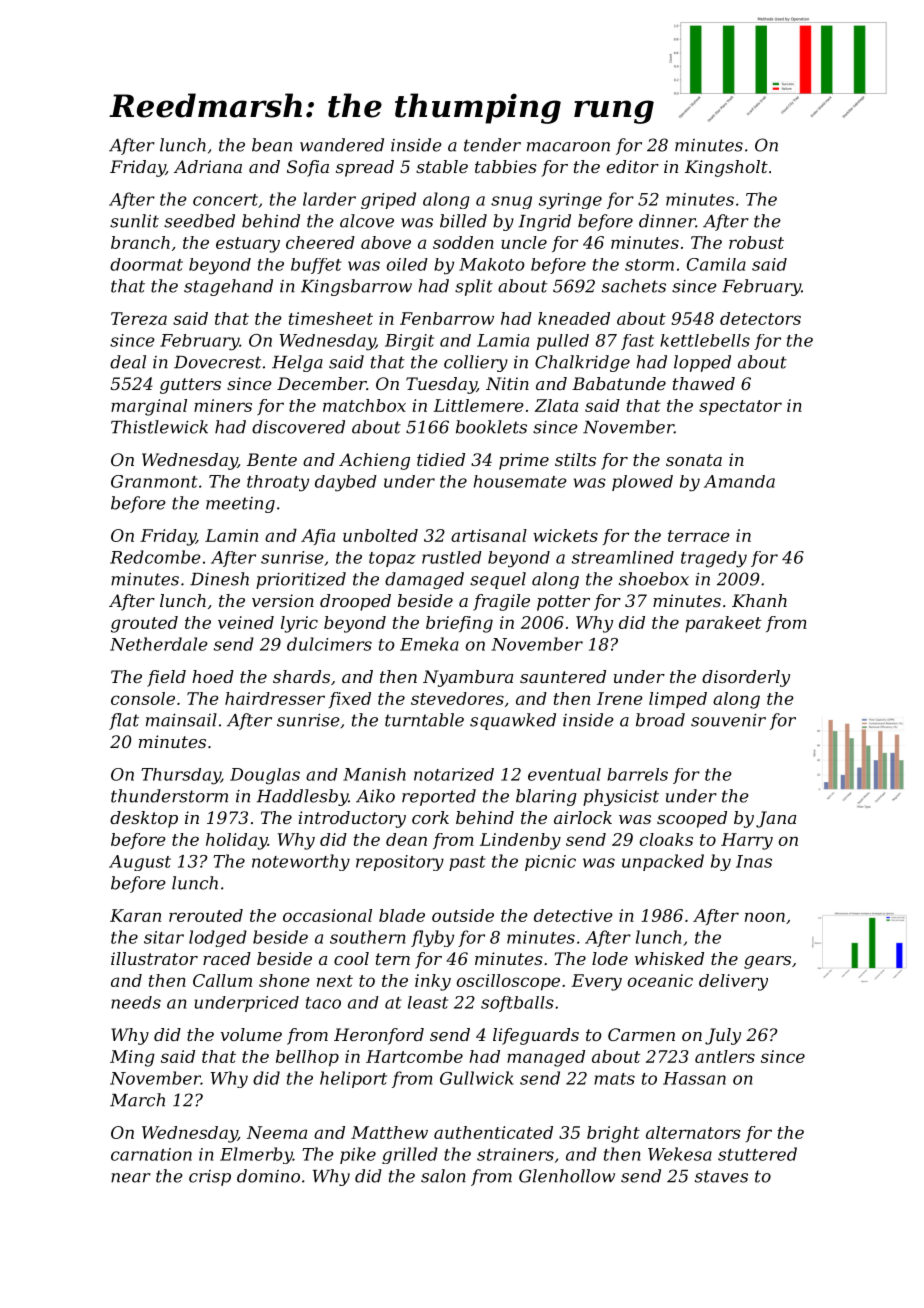 Image resolution: width=924 pixels, height=1308 pixels. I want to click on holiday, so click(237, 841).
